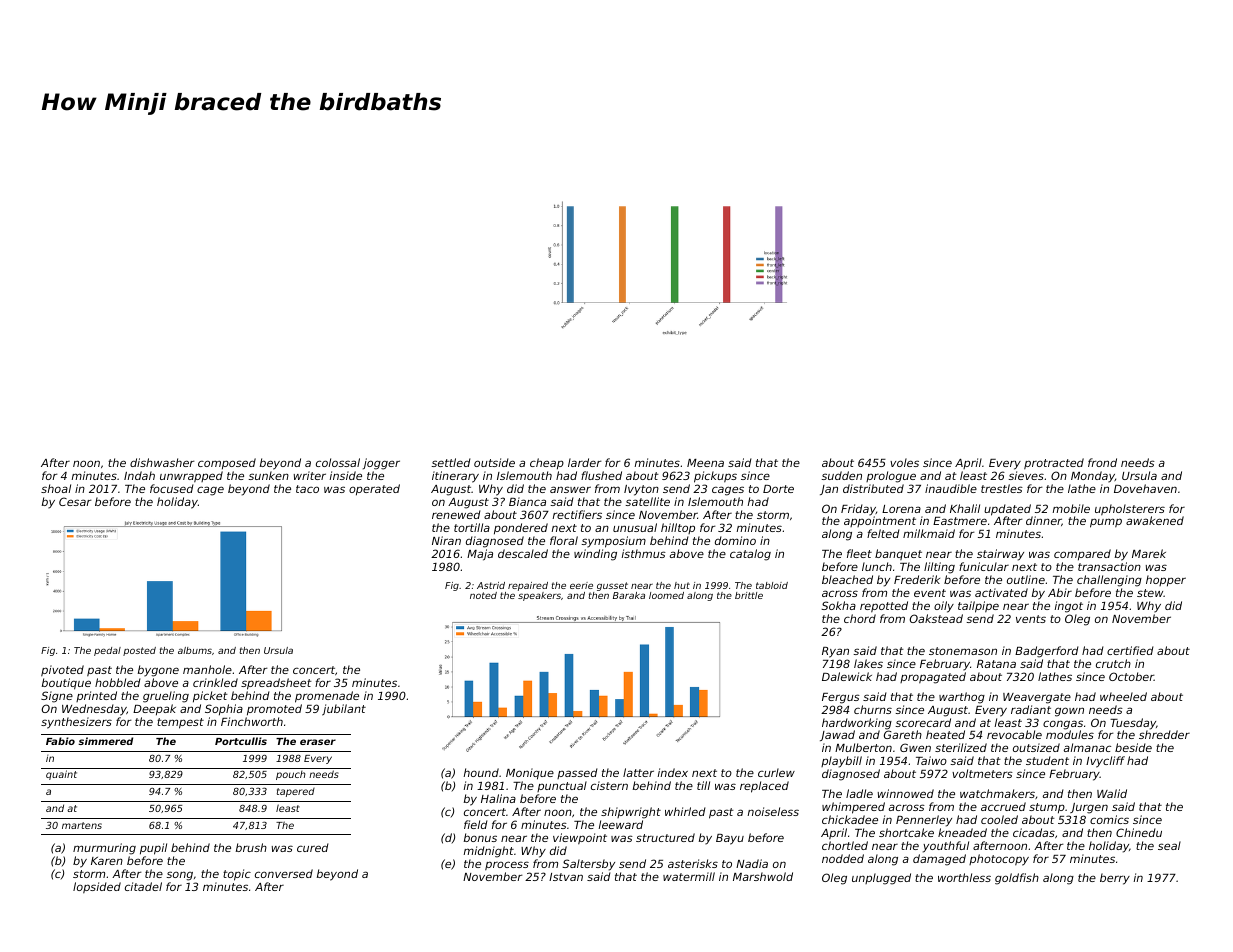 This screenshot has width=1233, height=952. I want to click on Finchworth, so click(252, 721).
